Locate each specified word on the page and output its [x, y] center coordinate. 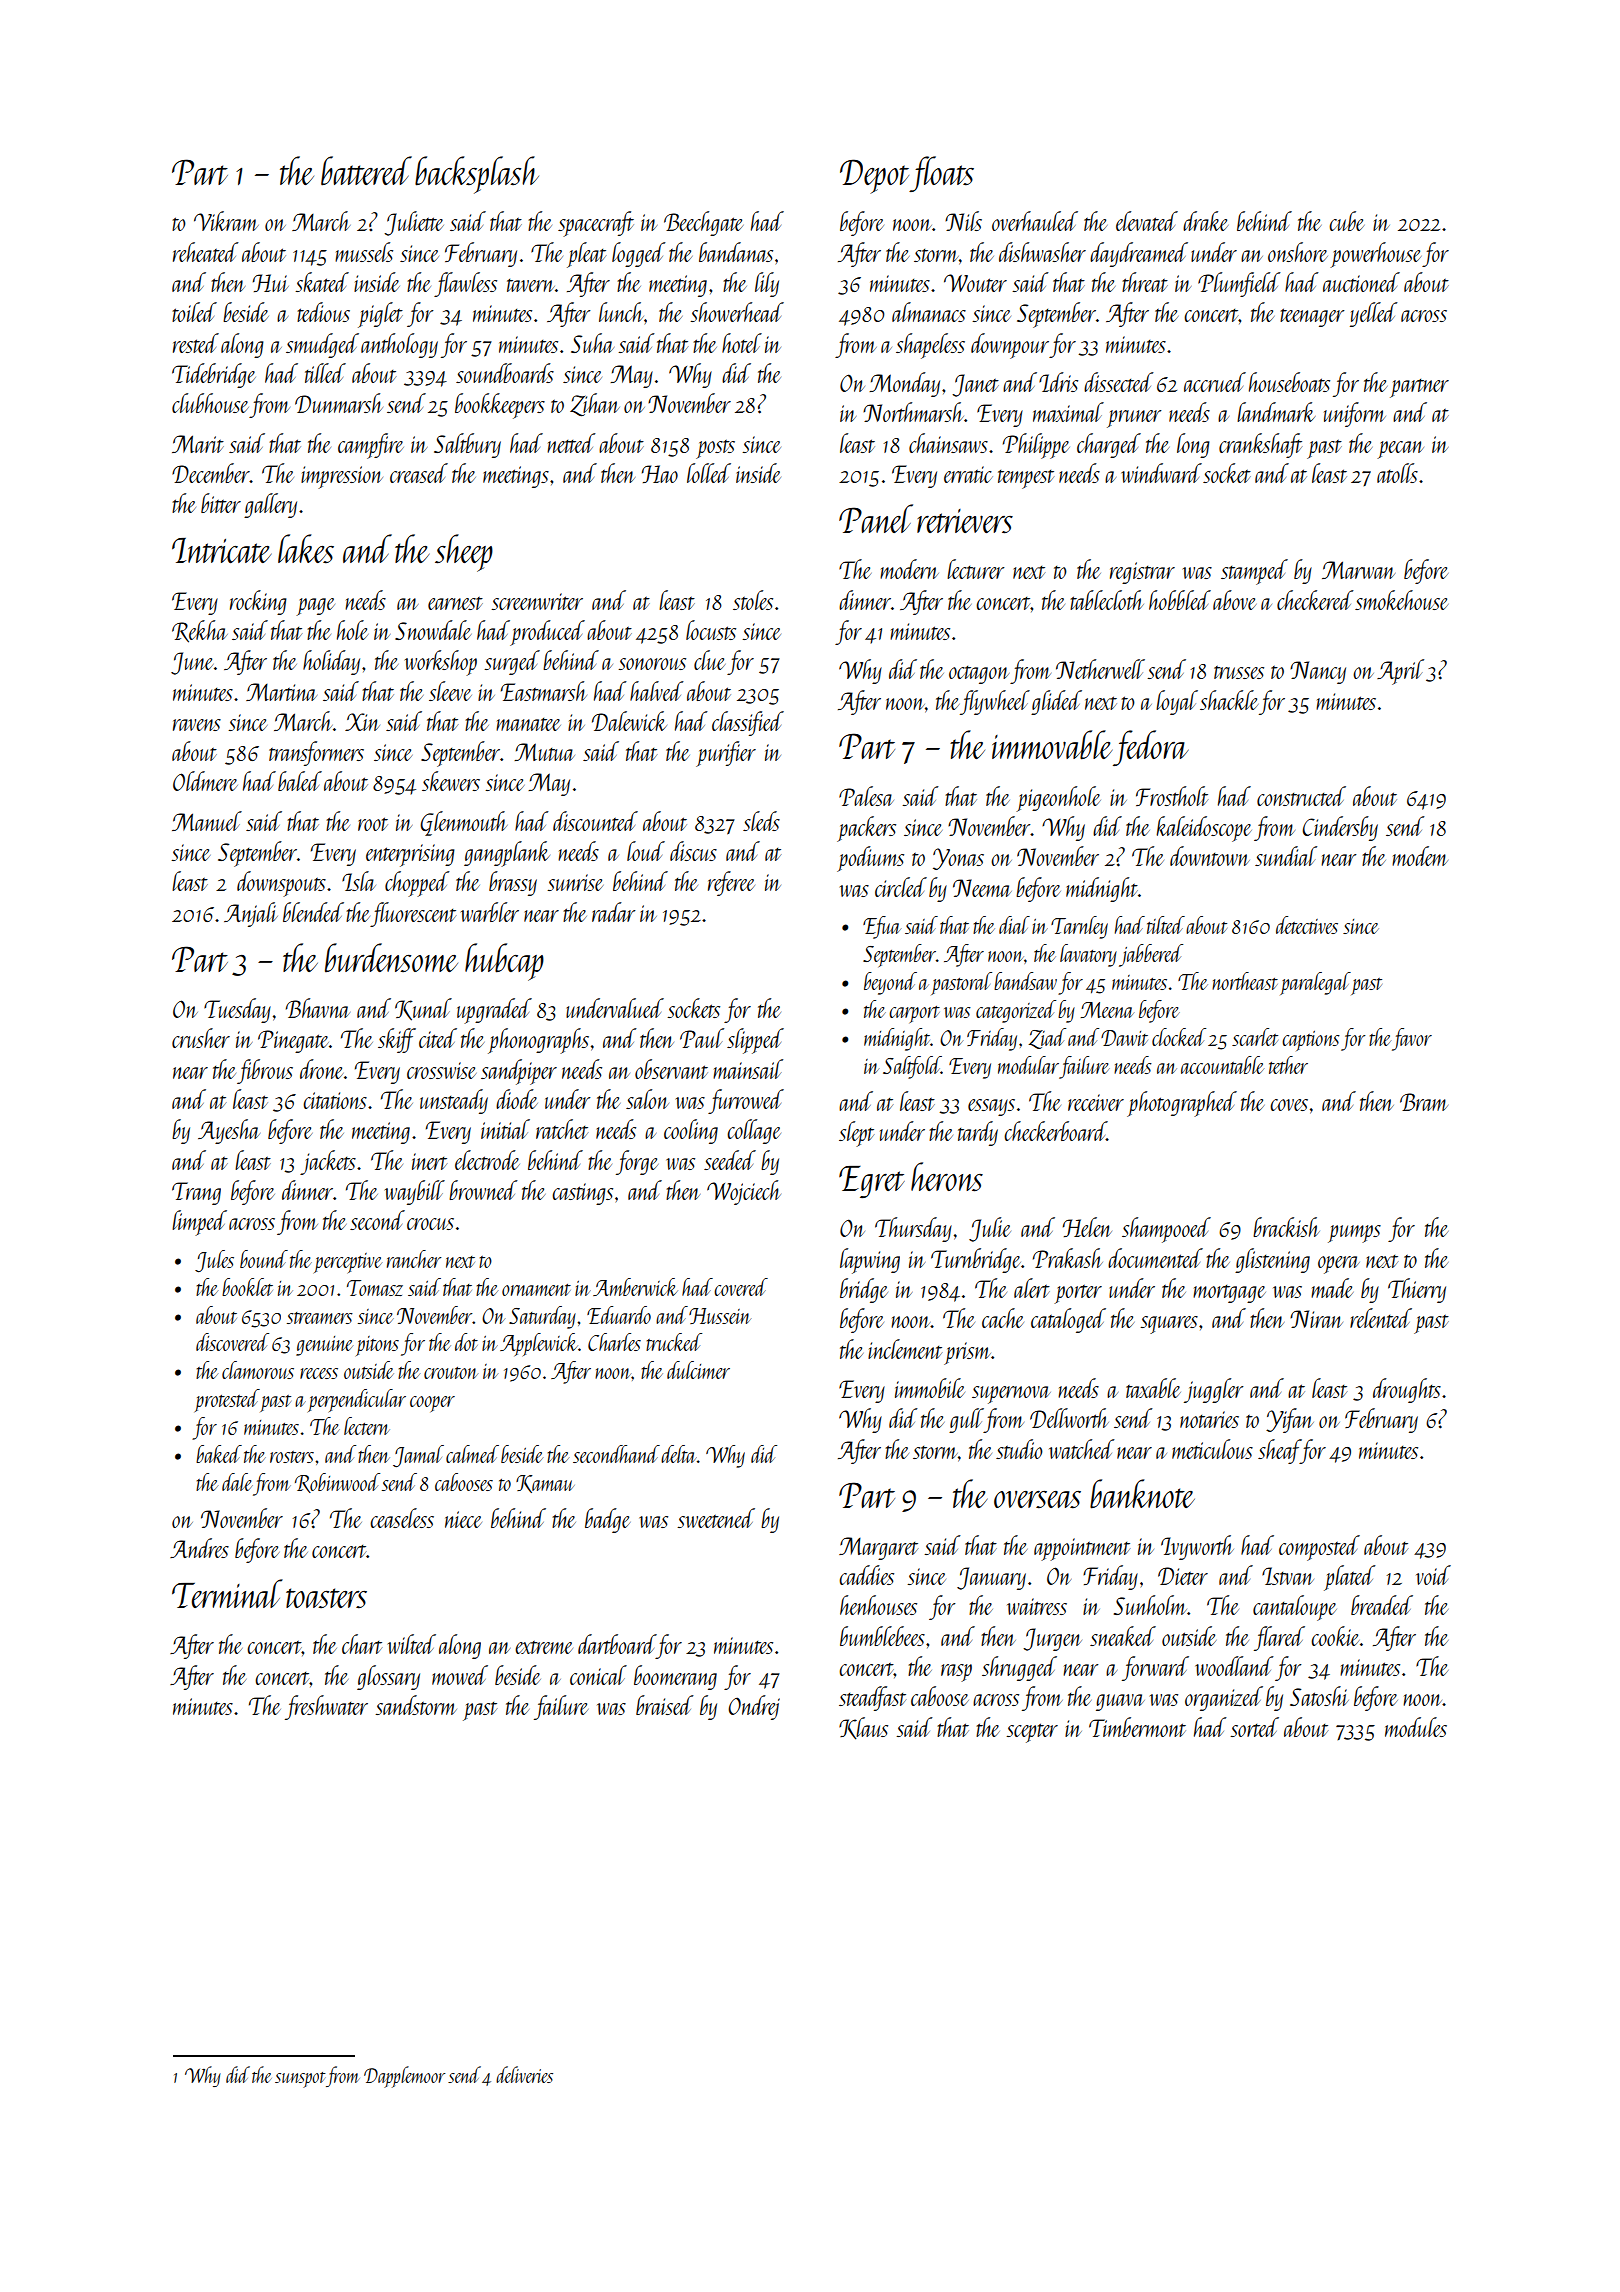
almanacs [929, 312]
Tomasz [375, 1288]
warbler [490, 912]
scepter [1032, 1733]
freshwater [326, 1707]
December [211, 473]
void [1433, 1575]
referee [731, 883]
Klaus [863, 1728]
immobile [930, 1388]
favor [1412, 1039]
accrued [1215, 382]
